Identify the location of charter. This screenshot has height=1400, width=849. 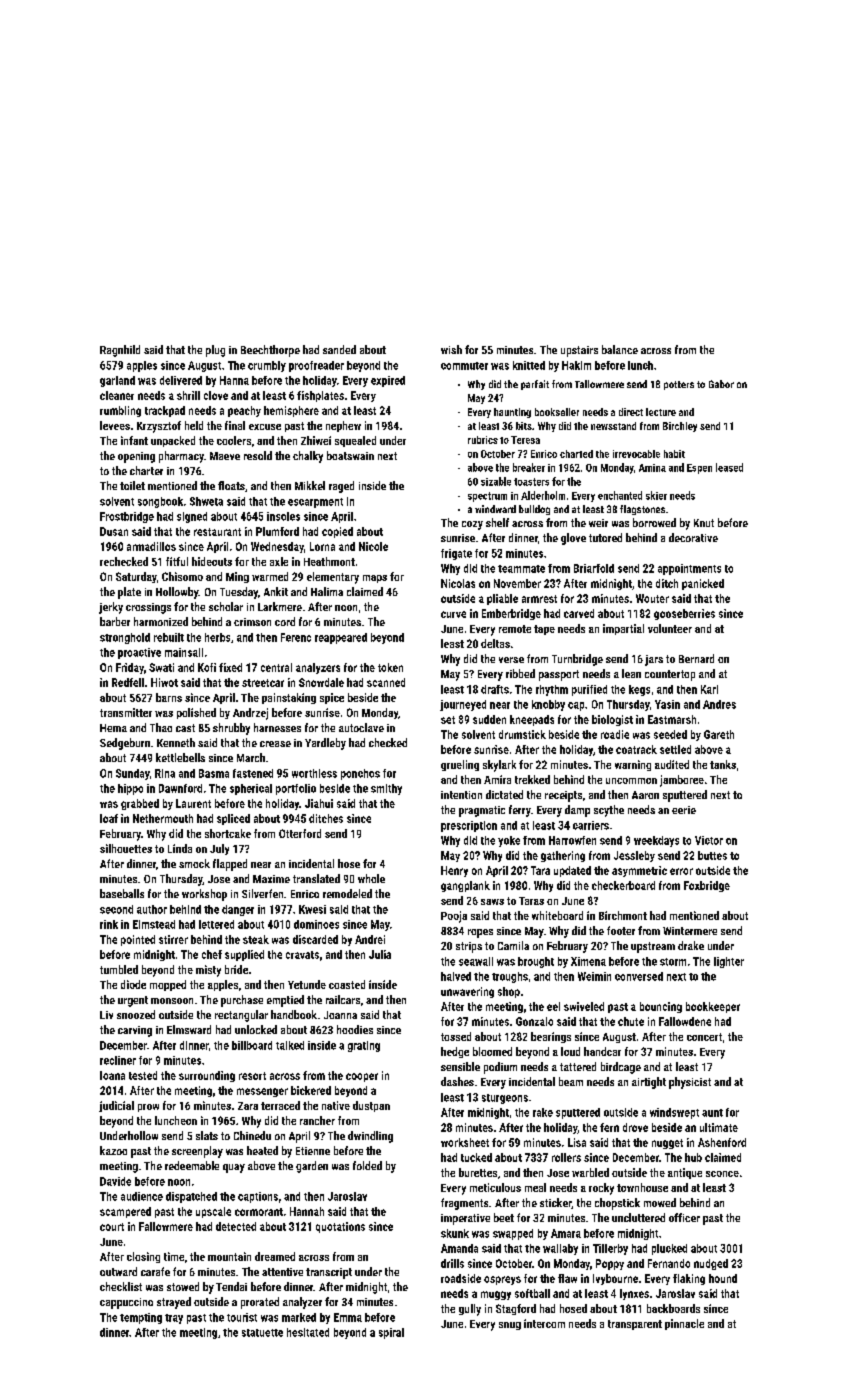
(146, 470).
